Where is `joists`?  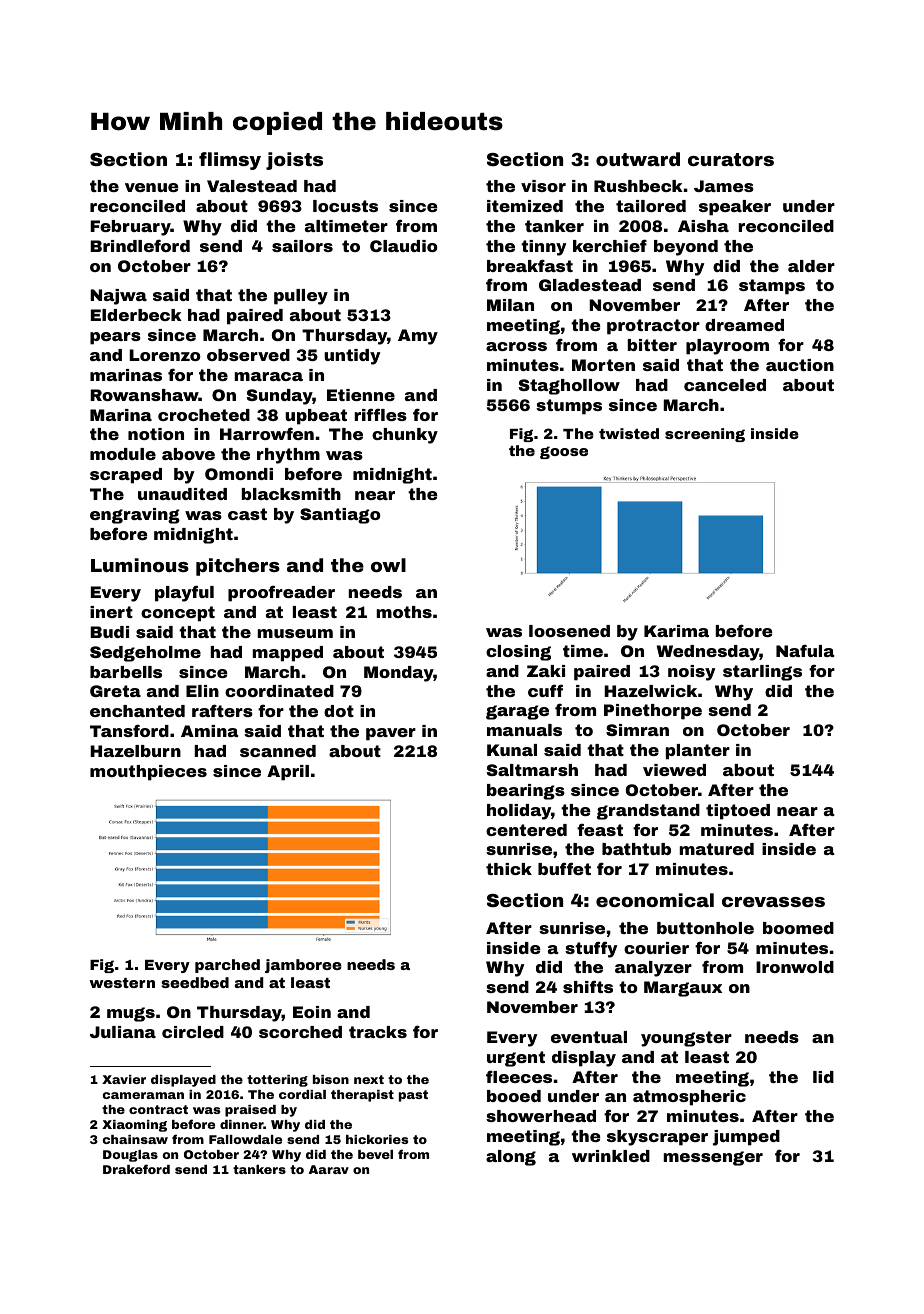
joists is located at coordinates (294, 161).
